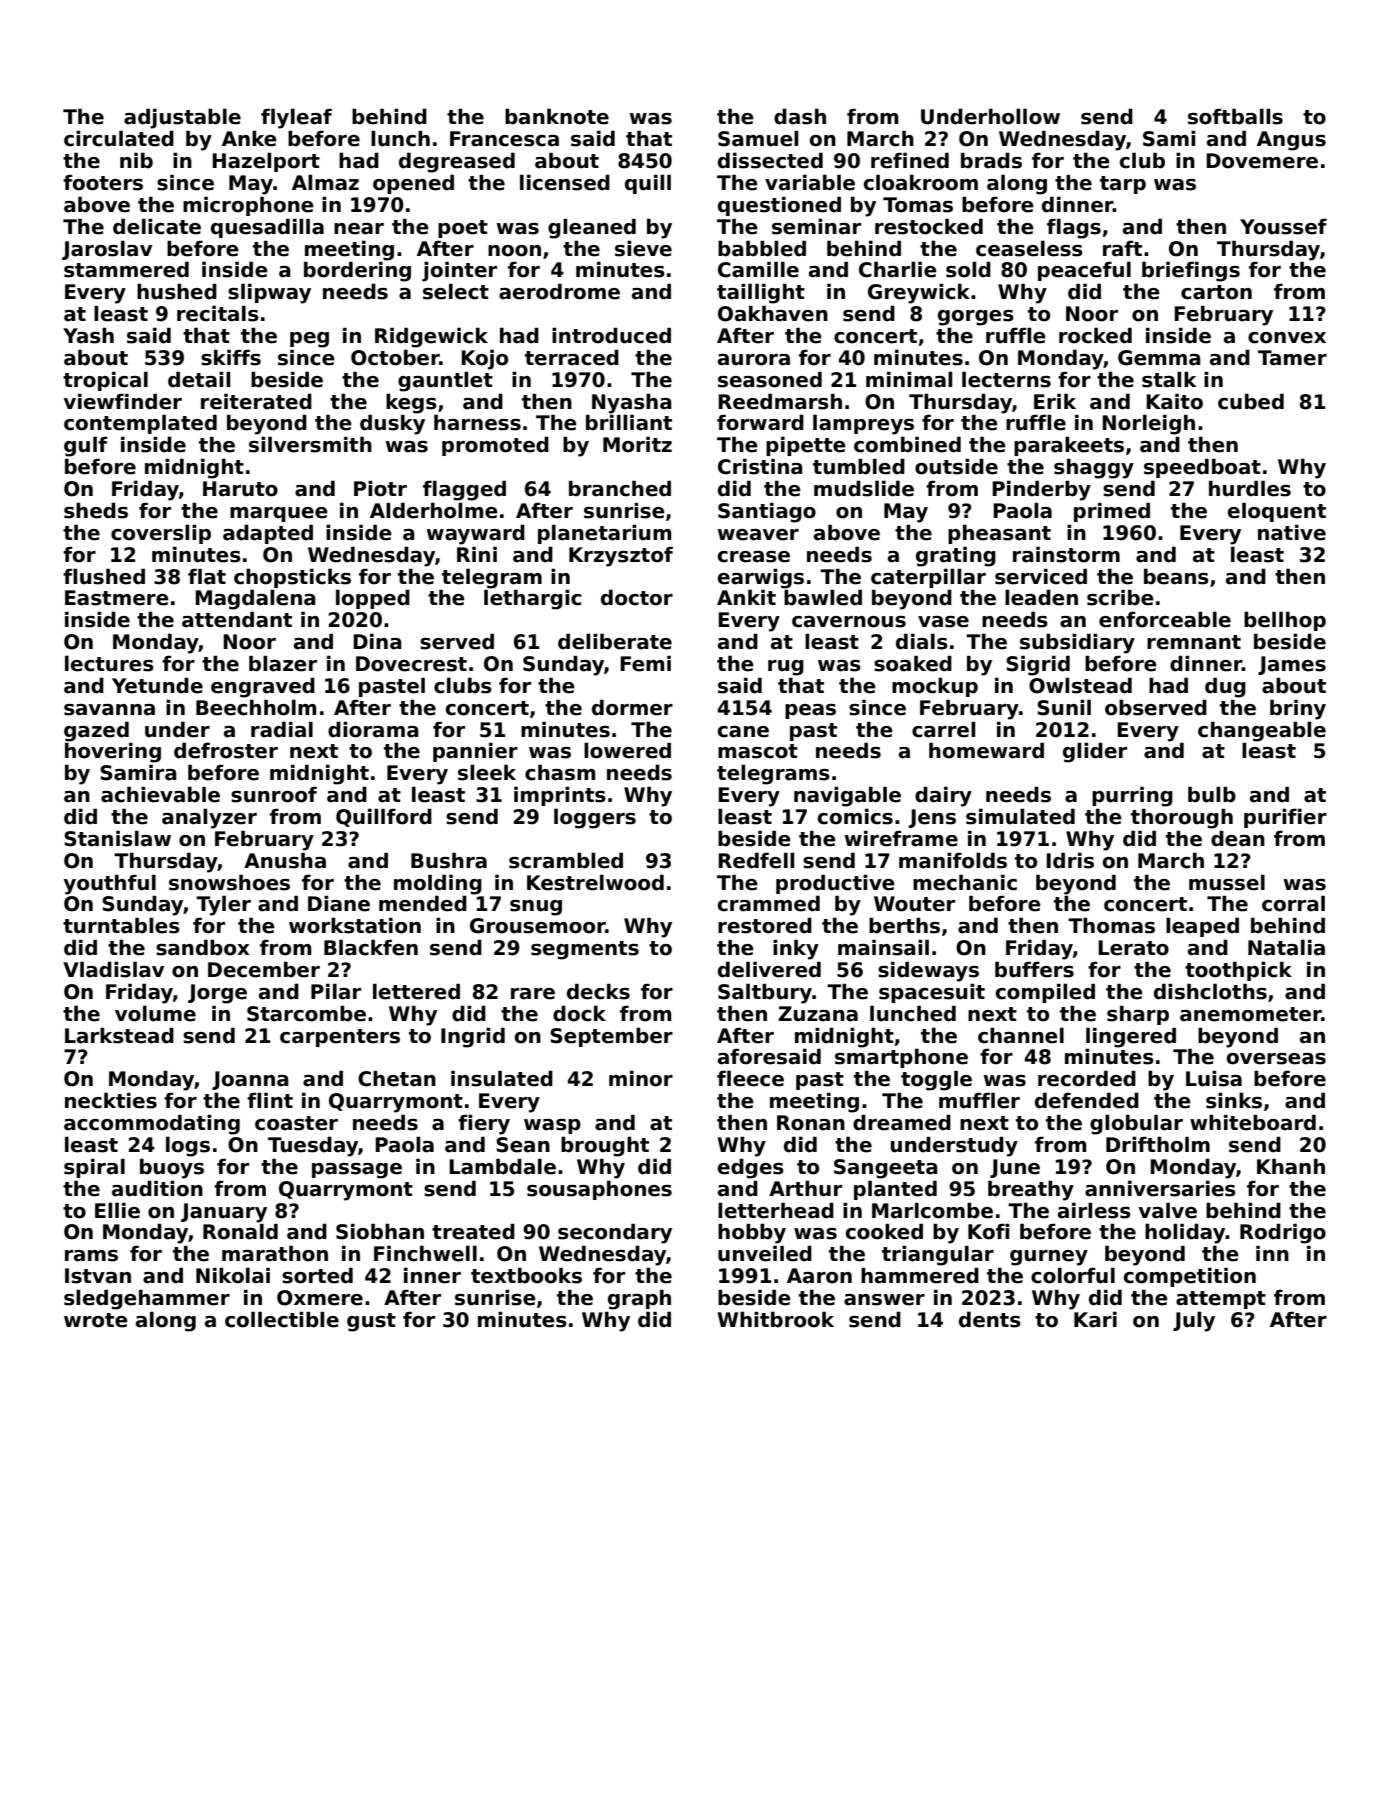 This screenshot has height=1799, width=1390. What do you see at coordinates (557, 116) in the screenshot?
I see `banknote` at bounding box center [557, 116].
